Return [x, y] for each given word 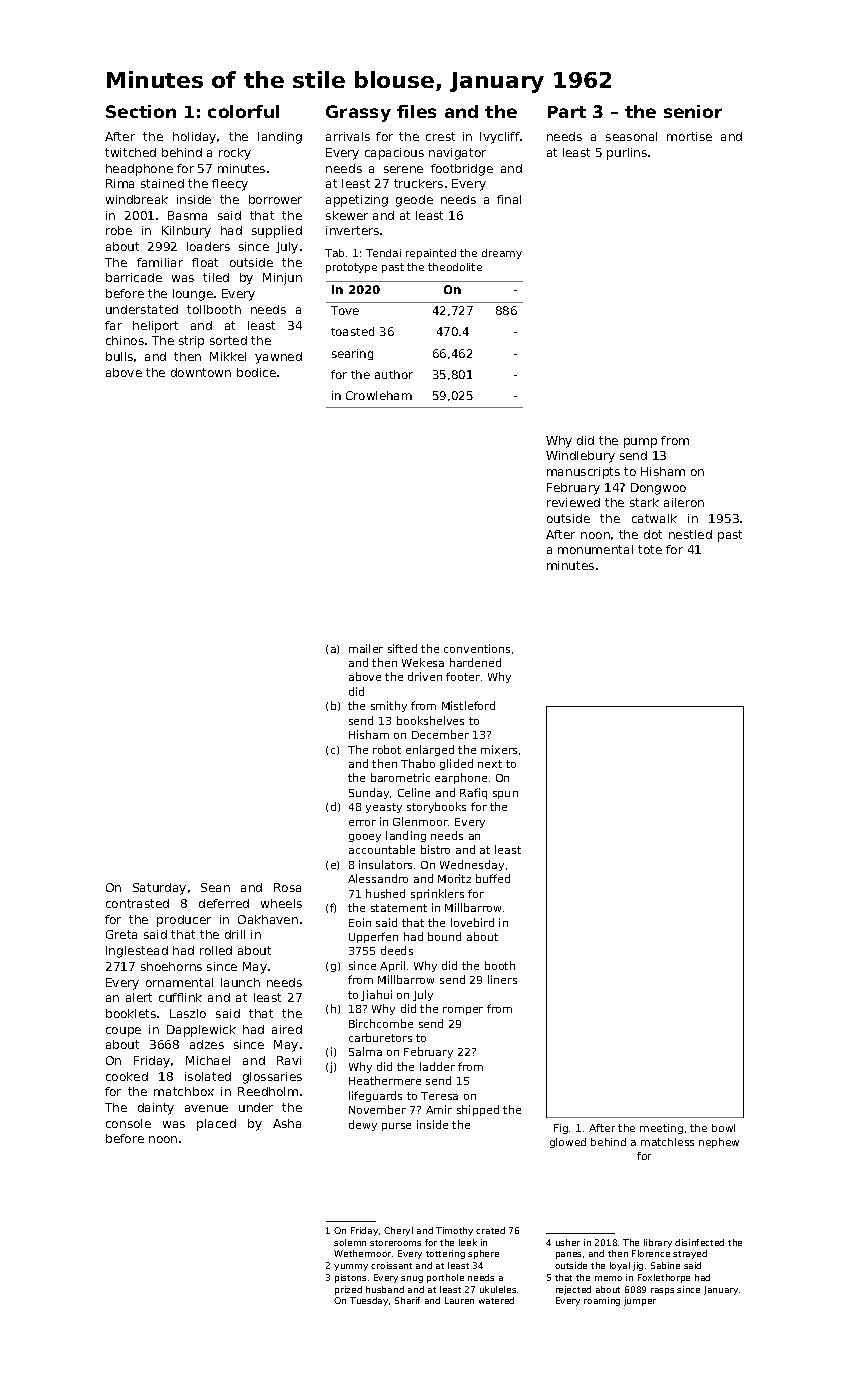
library [658, 1243]
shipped [478, 1110]
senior [693, 111]
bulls [119, 356]
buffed [493, 878]
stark [644, 502]
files [416, 111]
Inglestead [137, 952]
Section [141, 111]
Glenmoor [420, 821]
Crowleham [379, 395]
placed [216, 1125]
